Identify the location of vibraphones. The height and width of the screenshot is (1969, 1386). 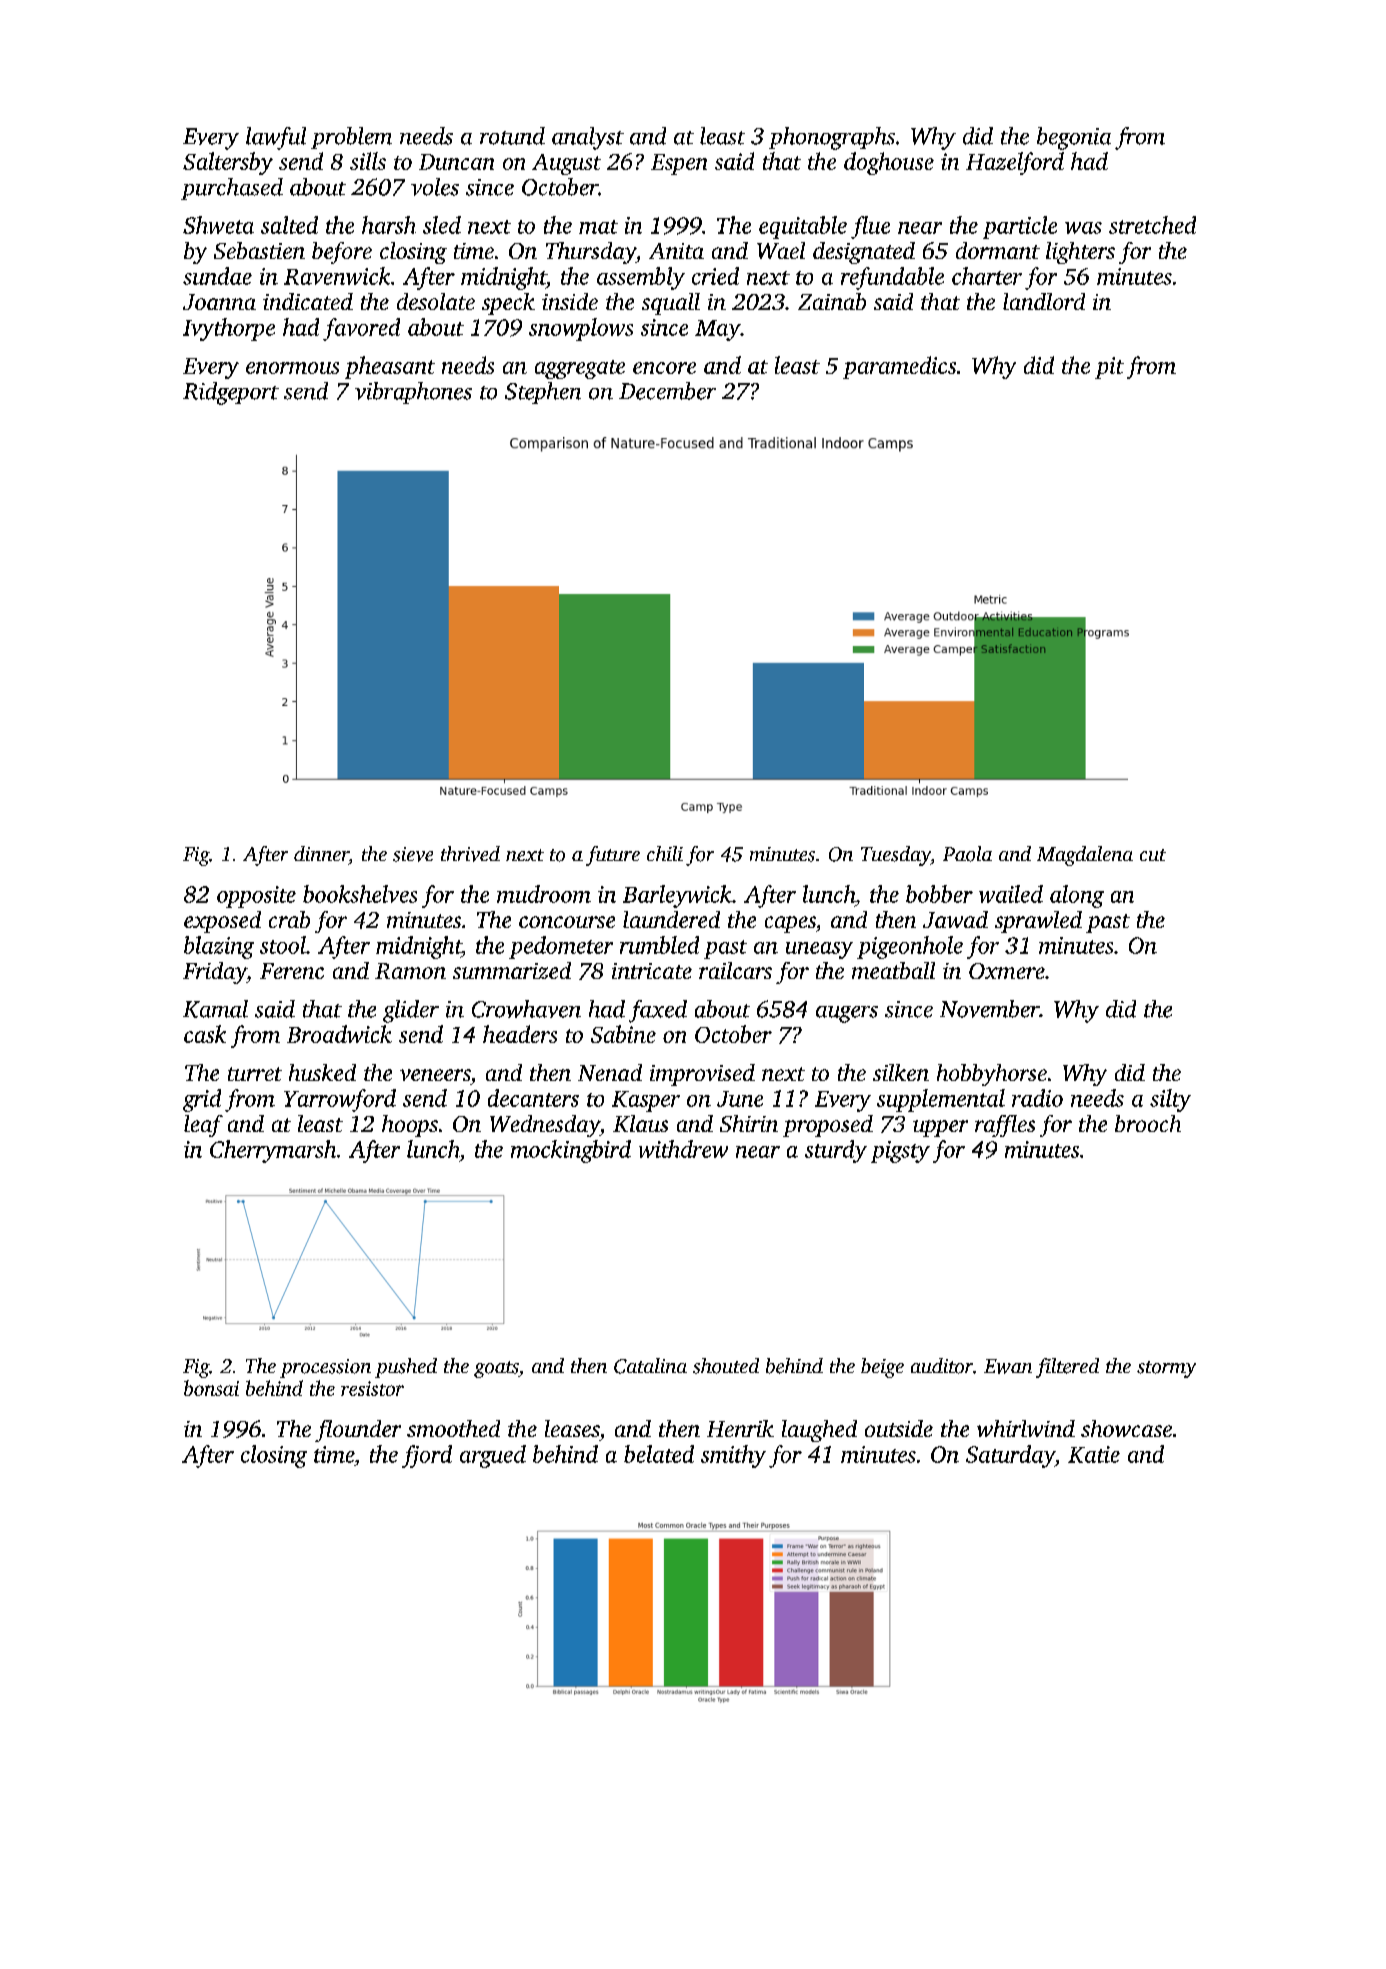
(413, 393).
